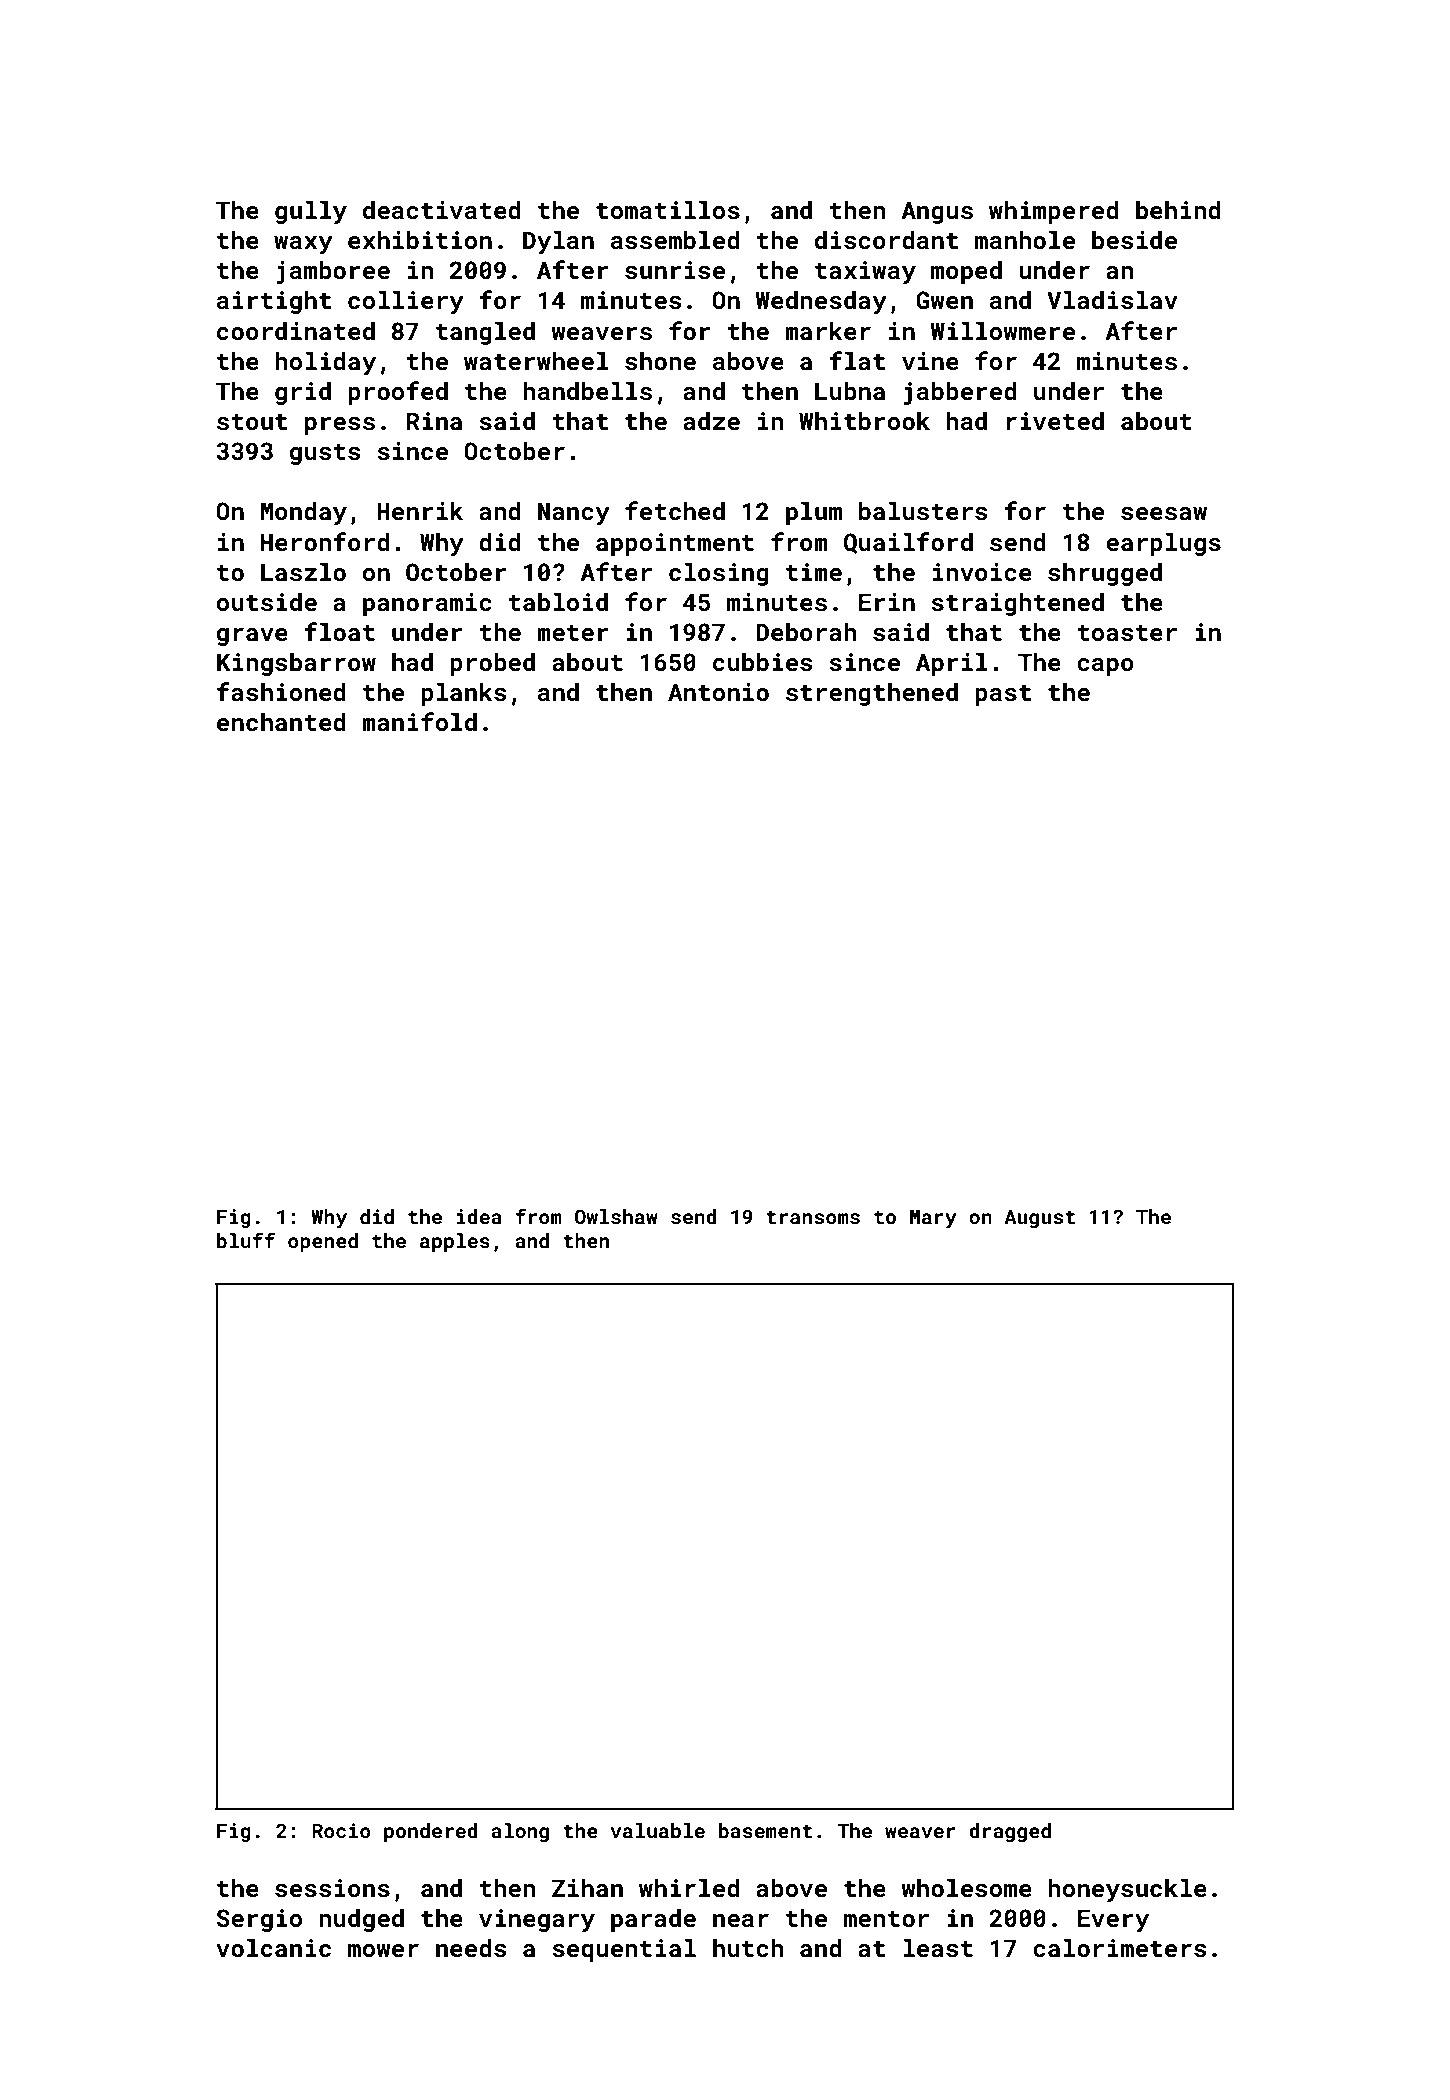 This page has height=2100, width=1450. Describe the element at coordinates (420, 510) in the page. I see `Henrik` at that location.
